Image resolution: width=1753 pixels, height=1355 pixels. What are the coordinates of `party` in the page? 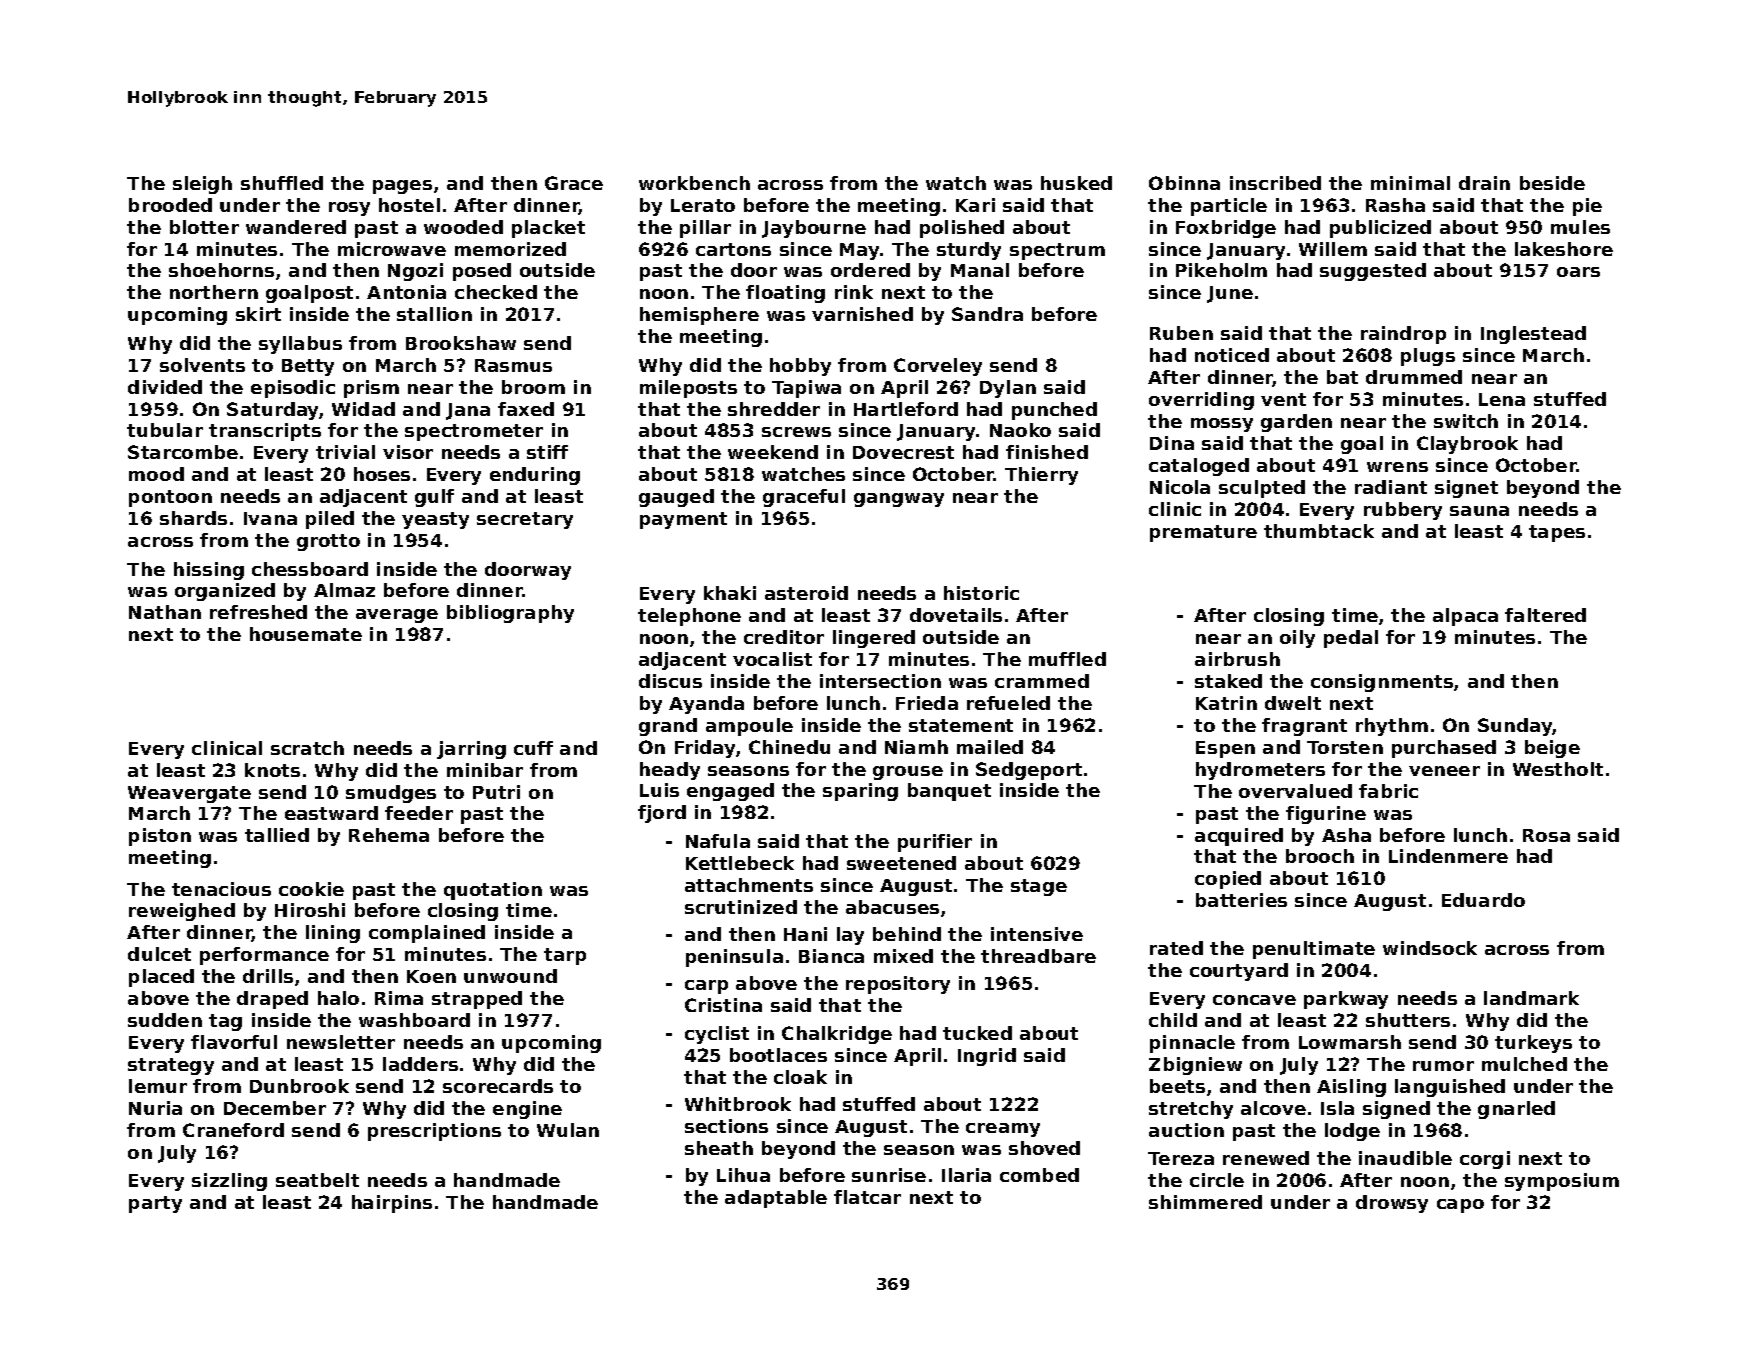 It's located at (155, 1204).
